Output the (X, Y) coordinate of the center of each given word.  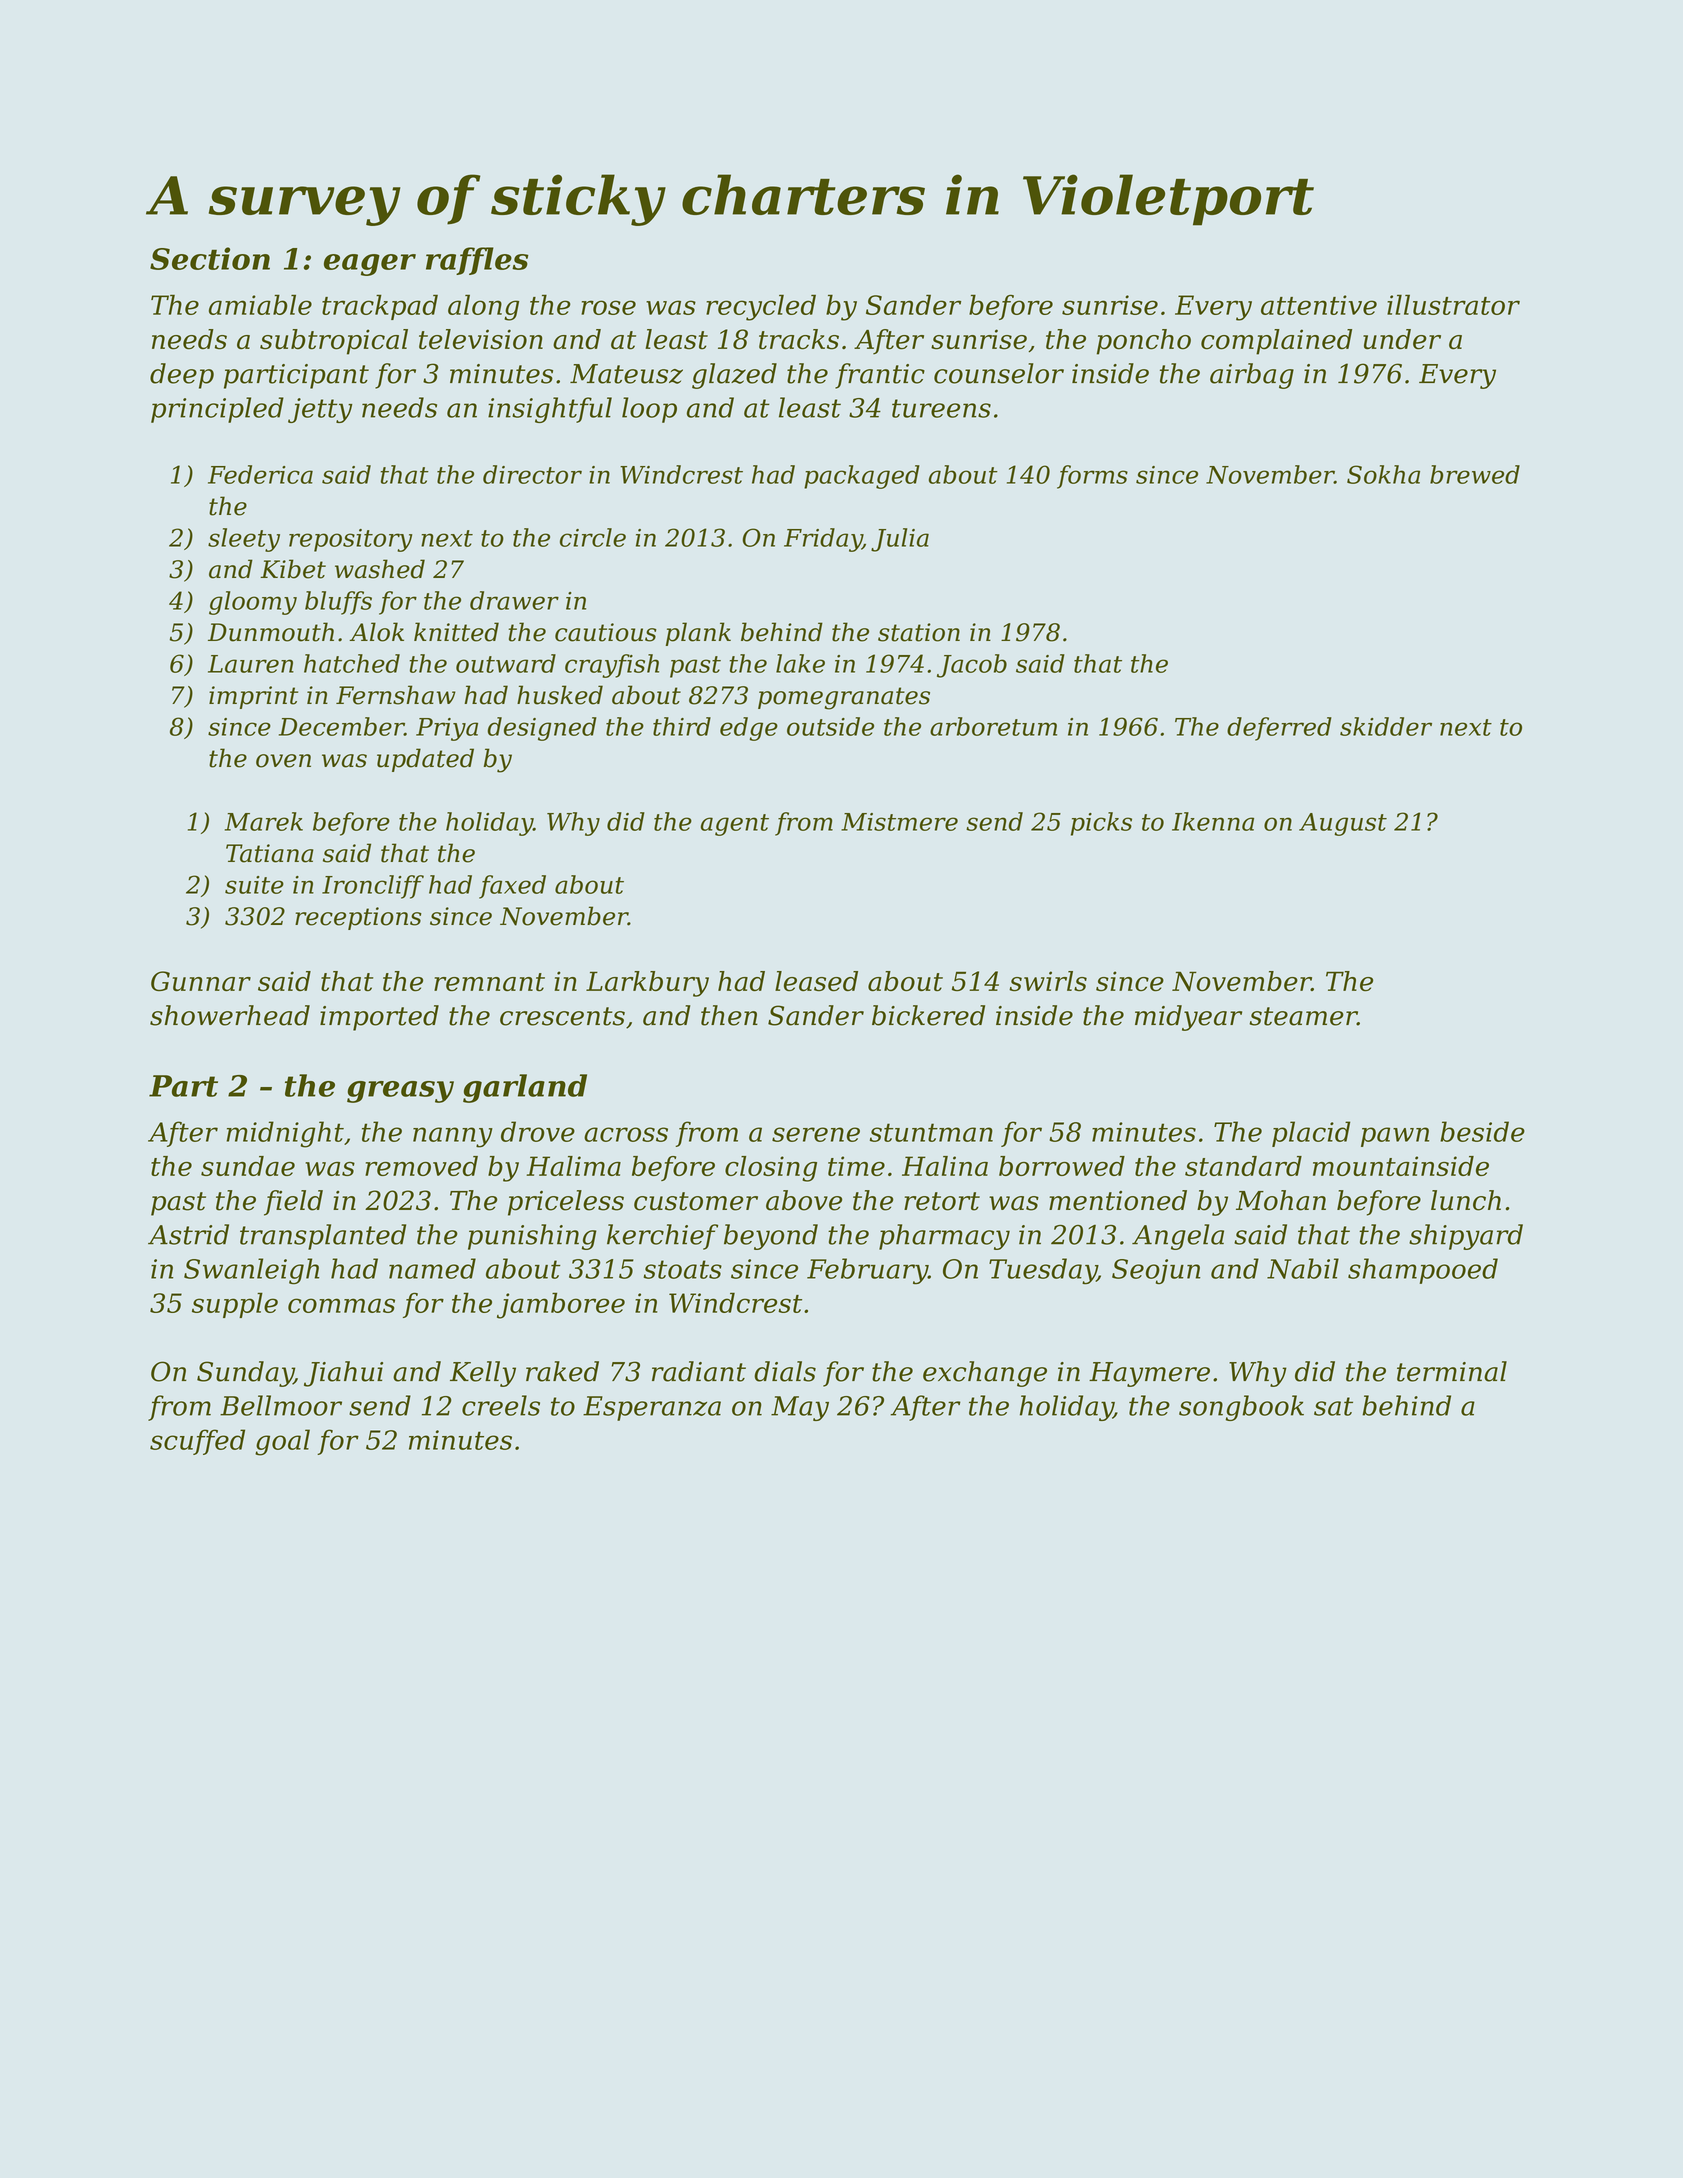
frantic (880, 376)
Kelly (483, 1374)
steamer (1303, 1016)
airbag (1252, 376)
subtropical (334, 342)
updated (425, 760)
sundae (248, 1166)
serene (816, 1134)
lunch (1466, 1200)
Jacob (972, 666)
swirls (1048, 981)
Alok (376, 632)
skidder (1386, 726)
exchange (985, 1374)
